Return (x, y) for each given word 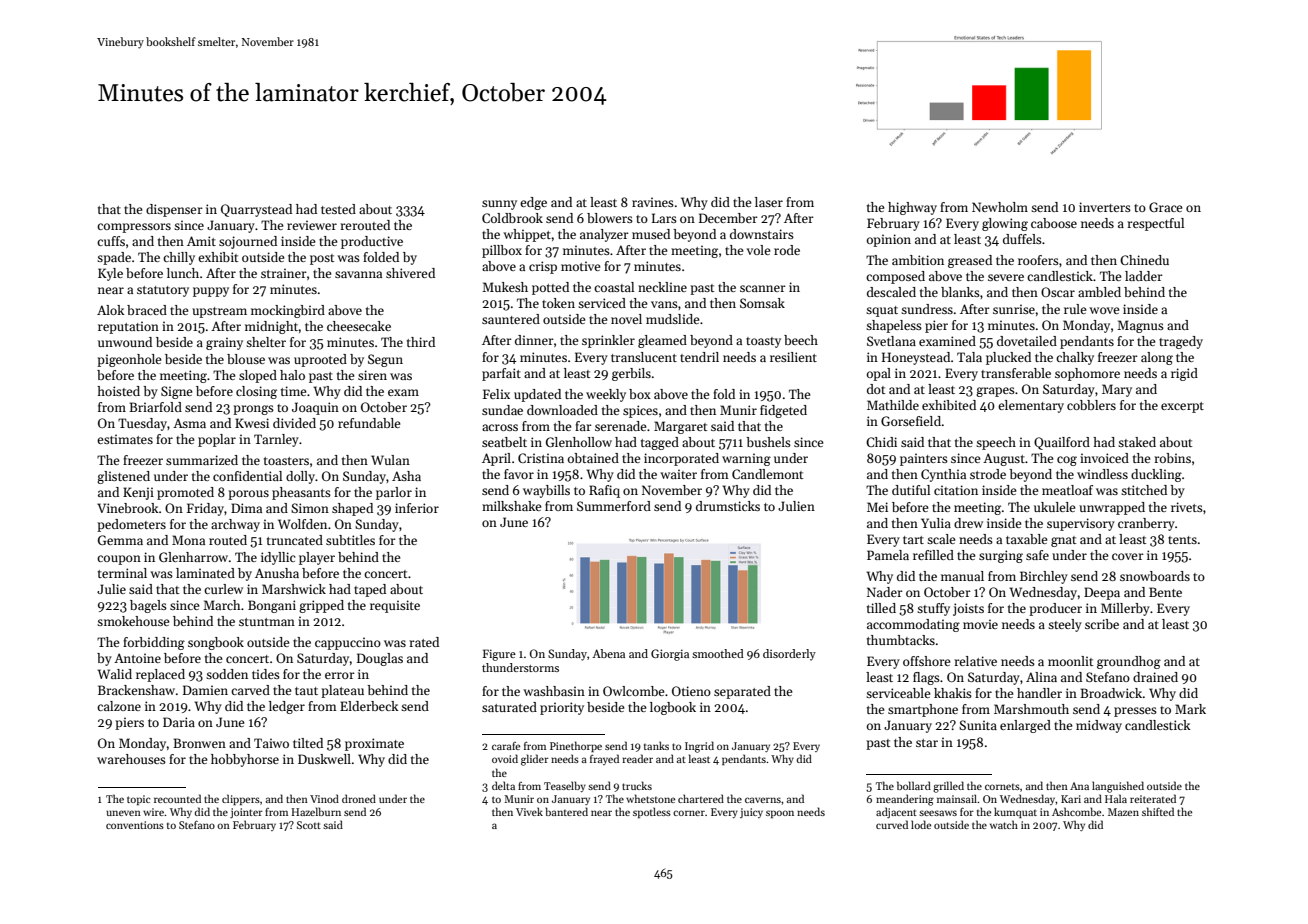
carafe (506, 746)
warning (746, 459)
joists (968, 609)
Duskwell (324, 759)
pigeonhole (129, 360)
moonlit (1070, 661)
